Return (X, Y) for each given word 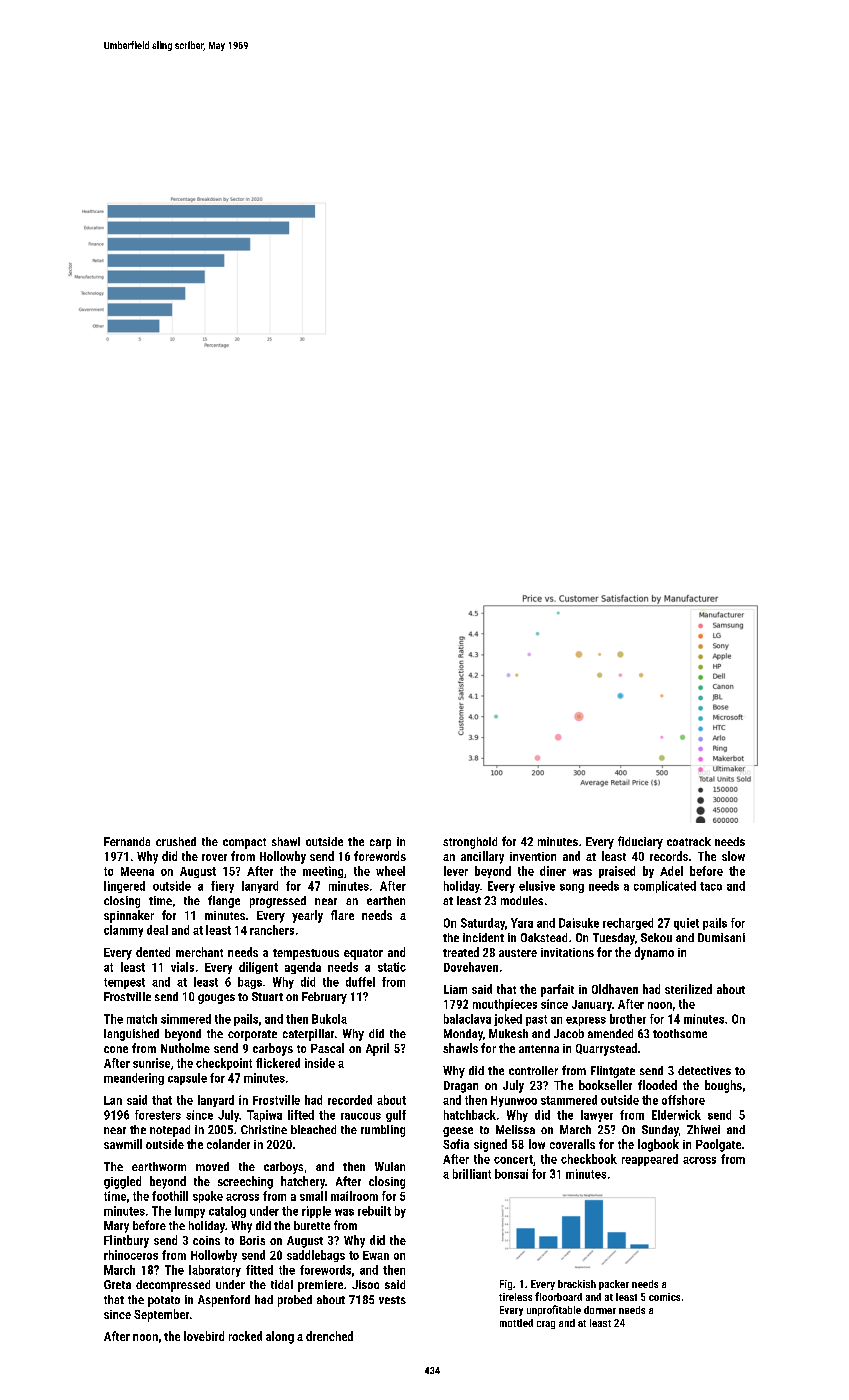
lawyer (597, 1116)
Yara (522, 923)
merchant (199, 952)
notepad (170, 1131)
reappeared (650, 1160)
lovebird (204, 1336)
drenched (329, 1336)
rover (214, 857)
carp (380, 844)
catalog (227, 1212)
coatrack (689, 841)
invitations (567, 952)
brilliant (472, 1174)
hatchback (470, 1115)
